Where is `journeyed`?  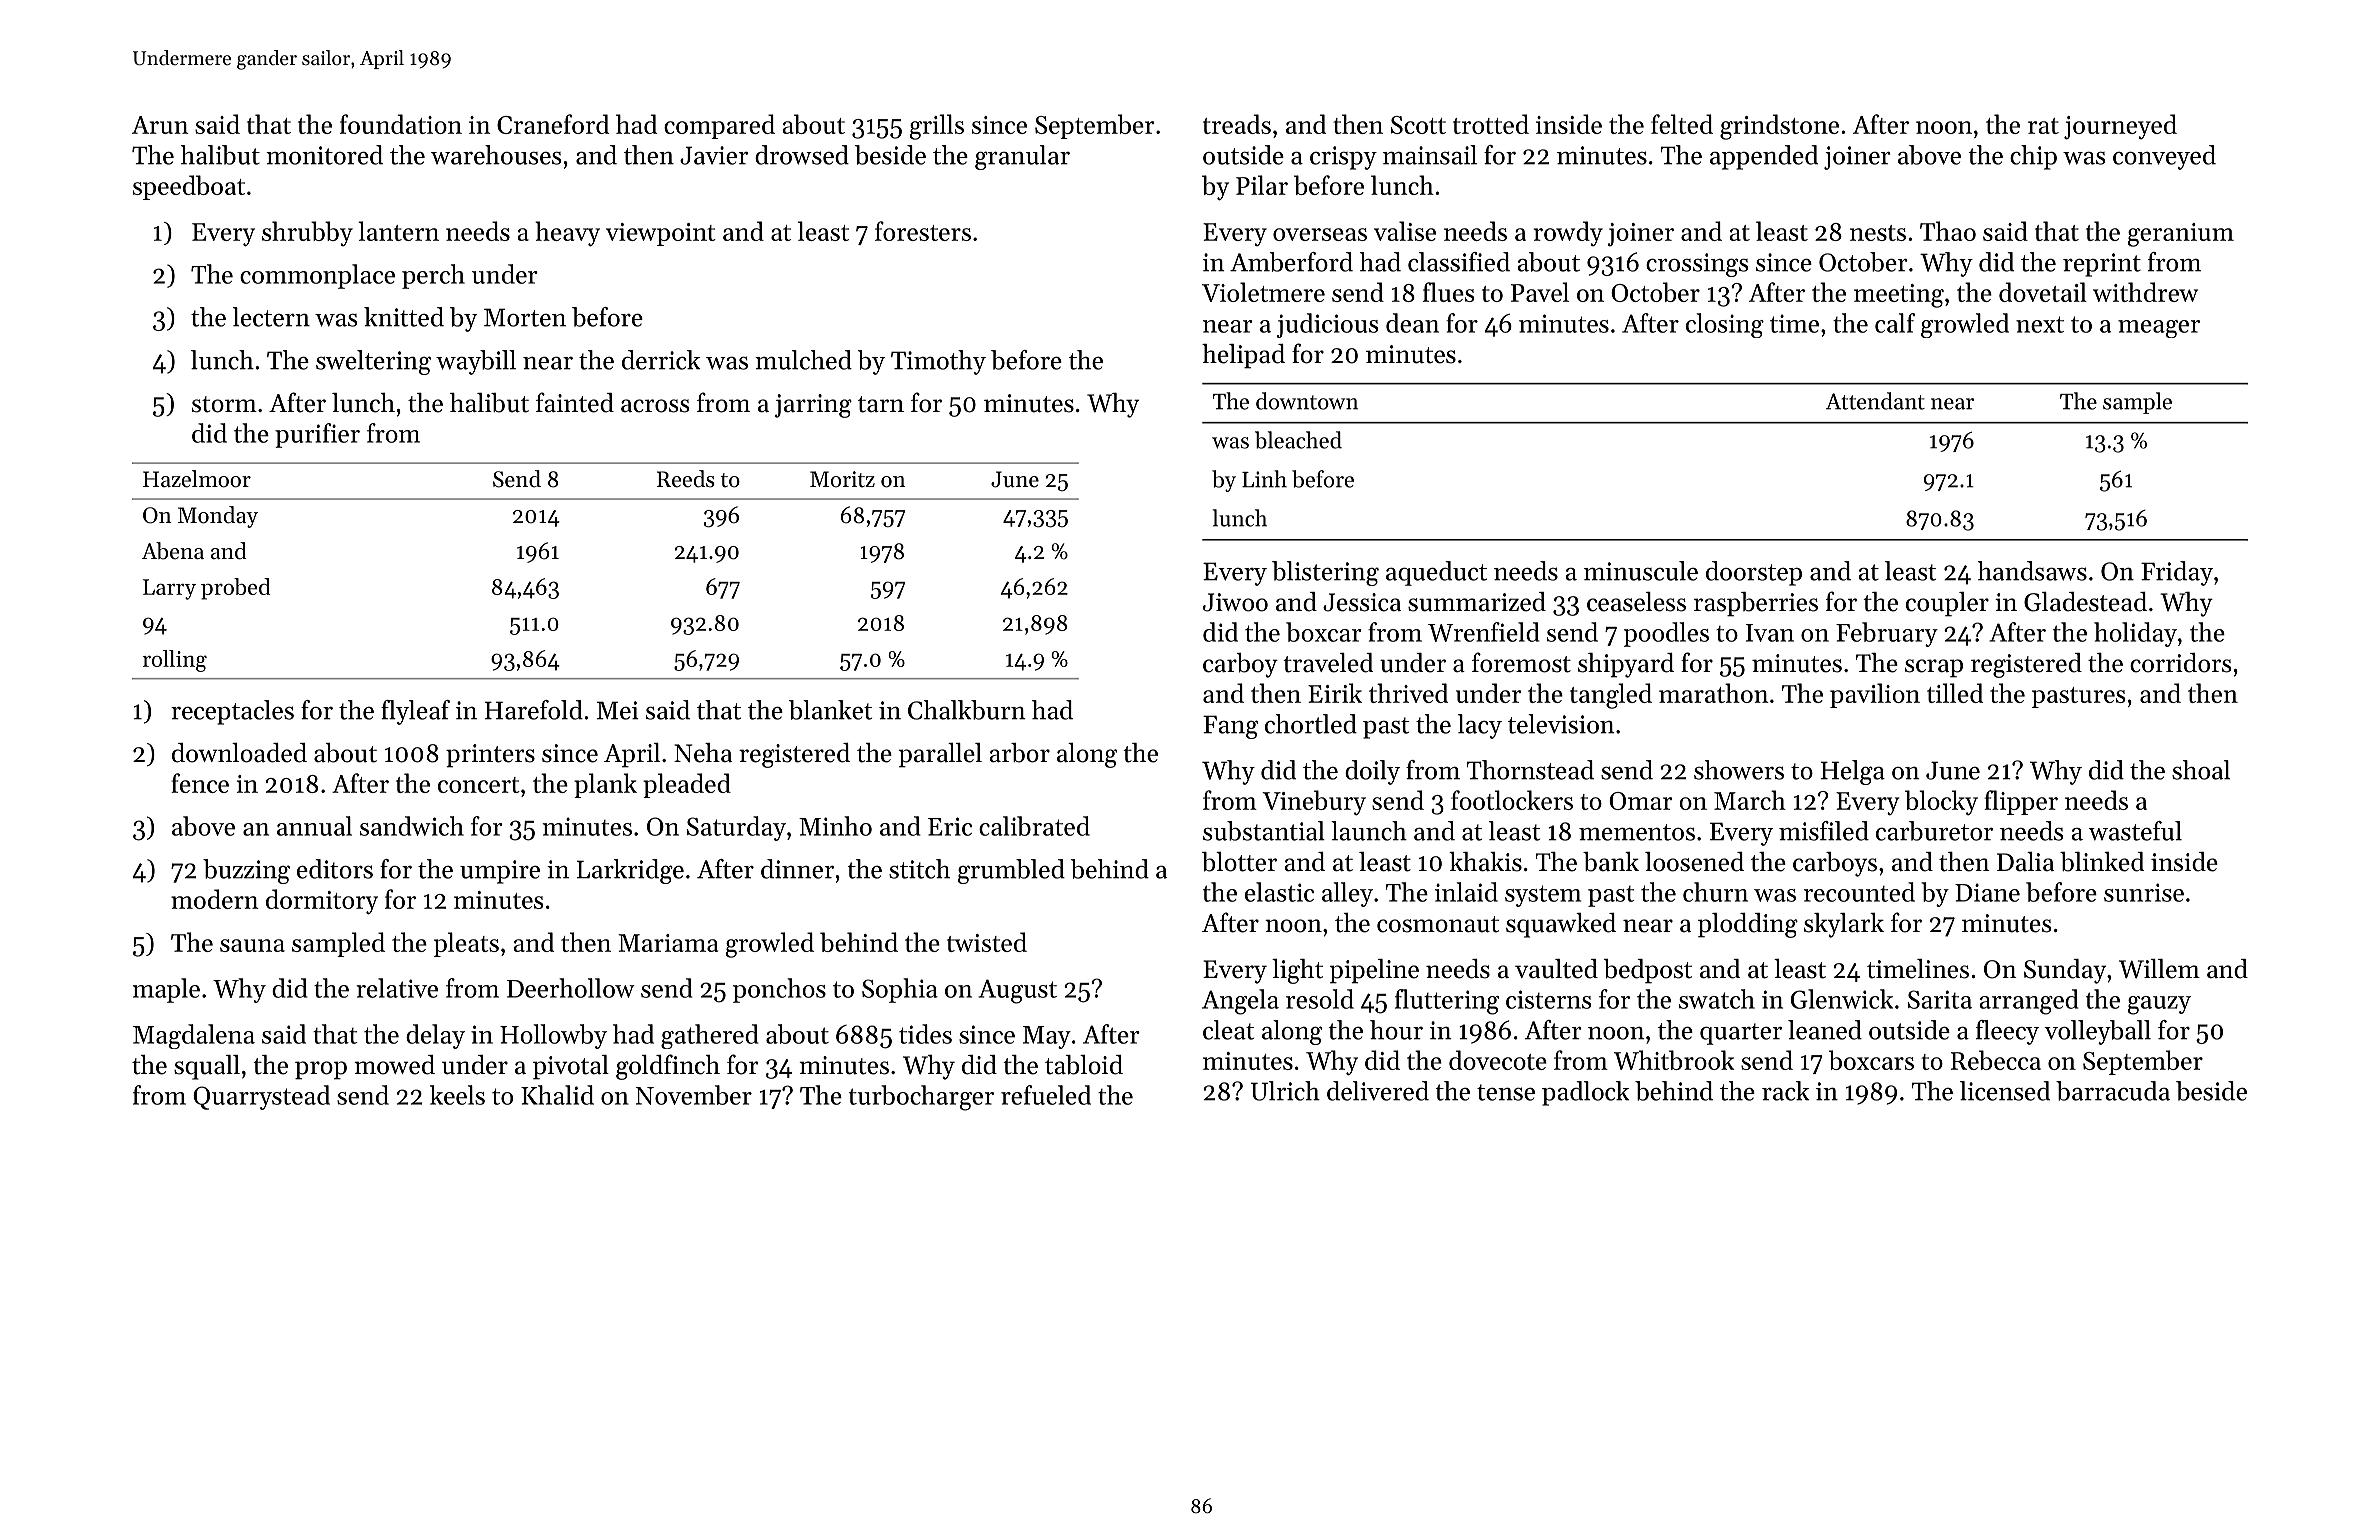 journeyed is located at coordinates (2120, 127).
